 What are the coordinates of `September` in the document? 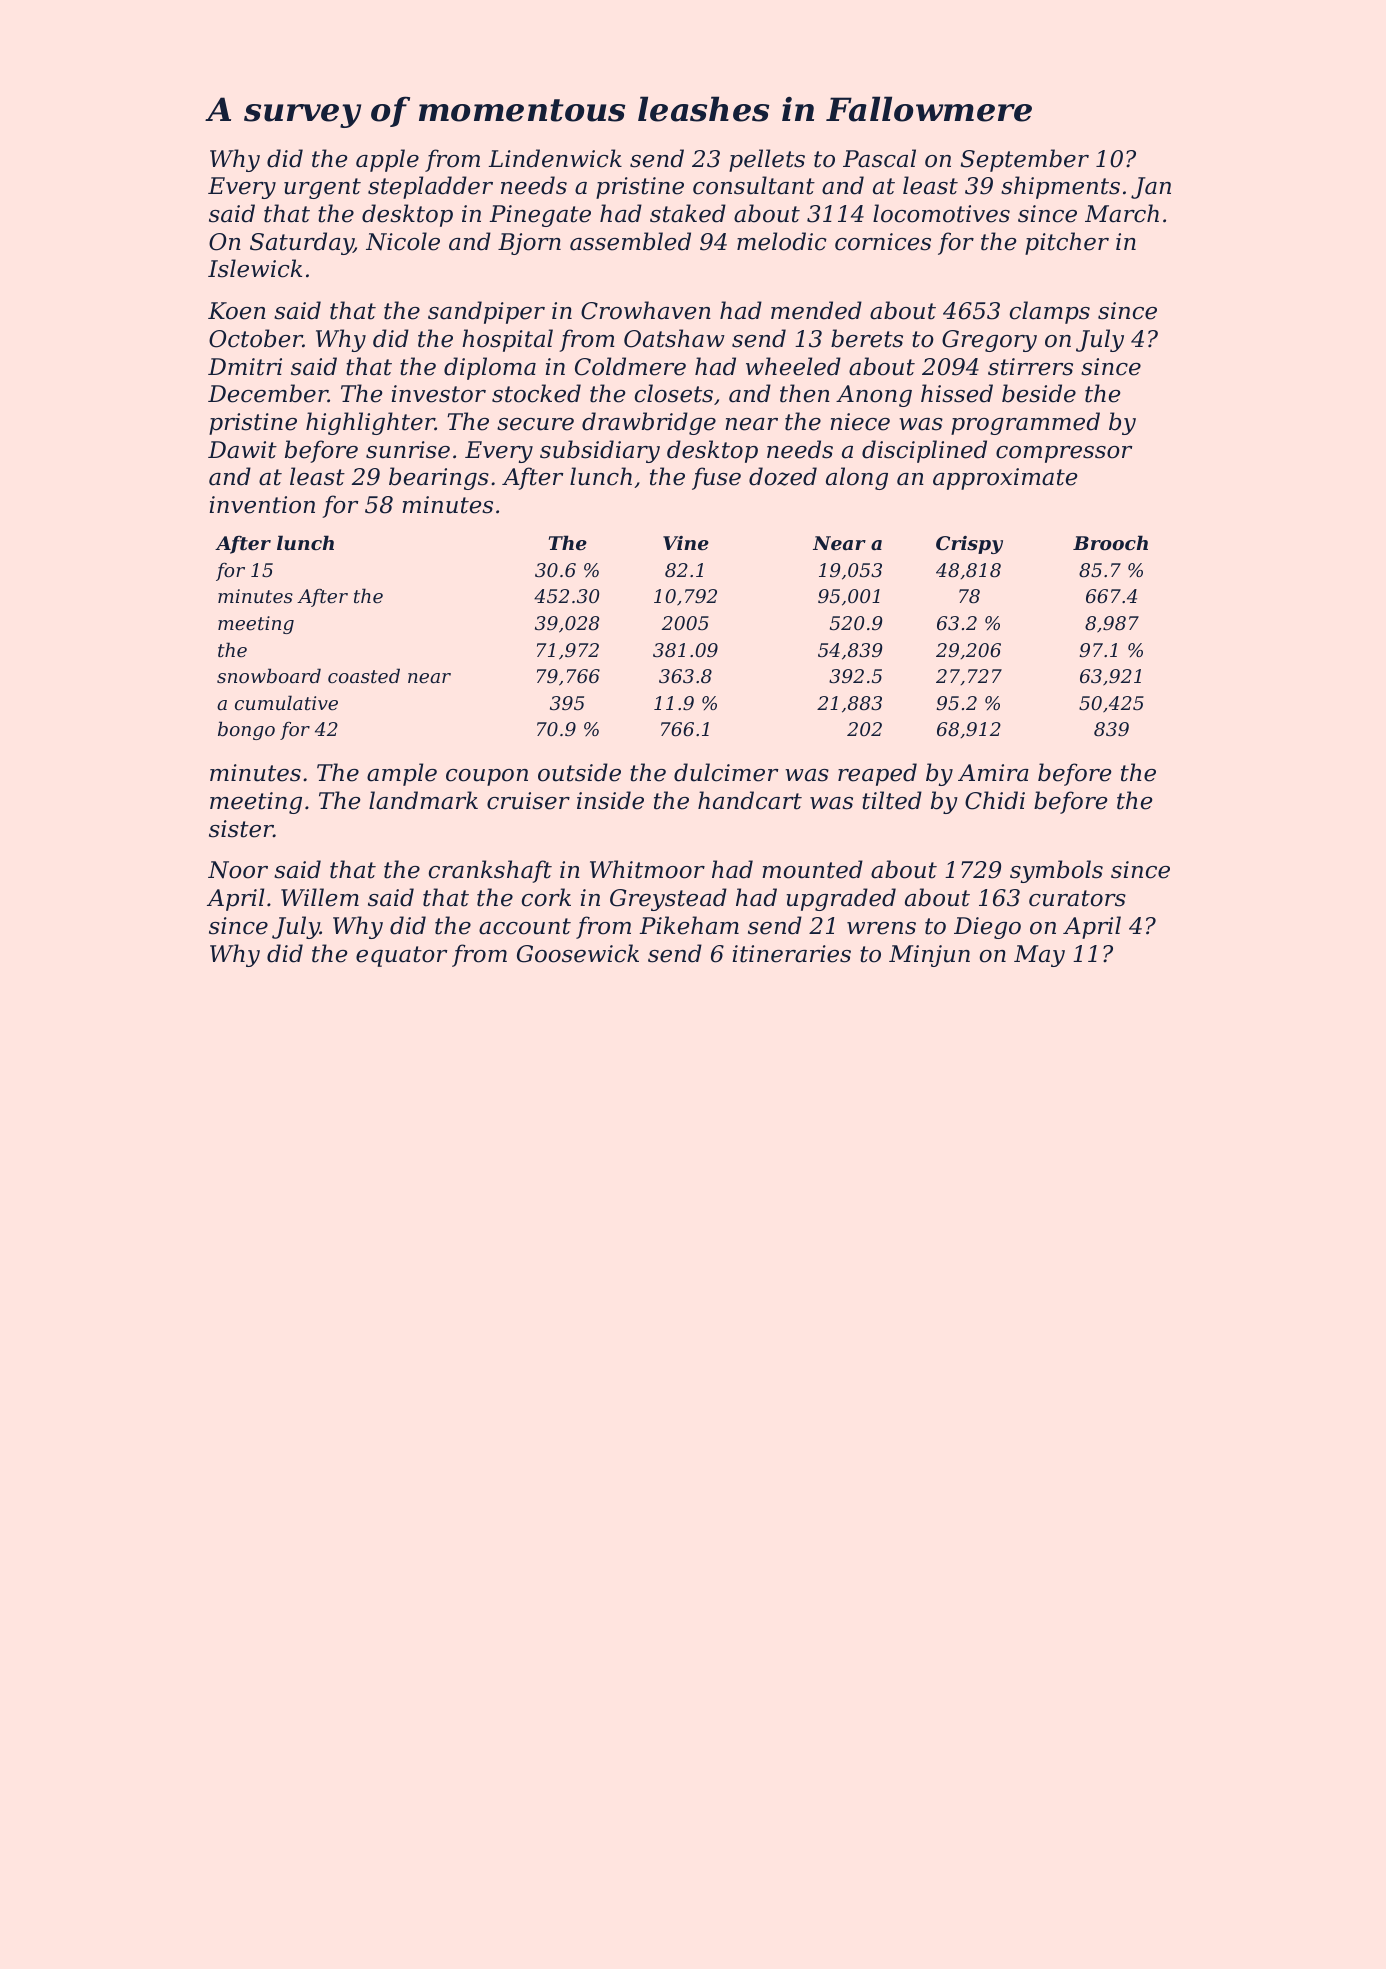 It's located at (1025, 160).
